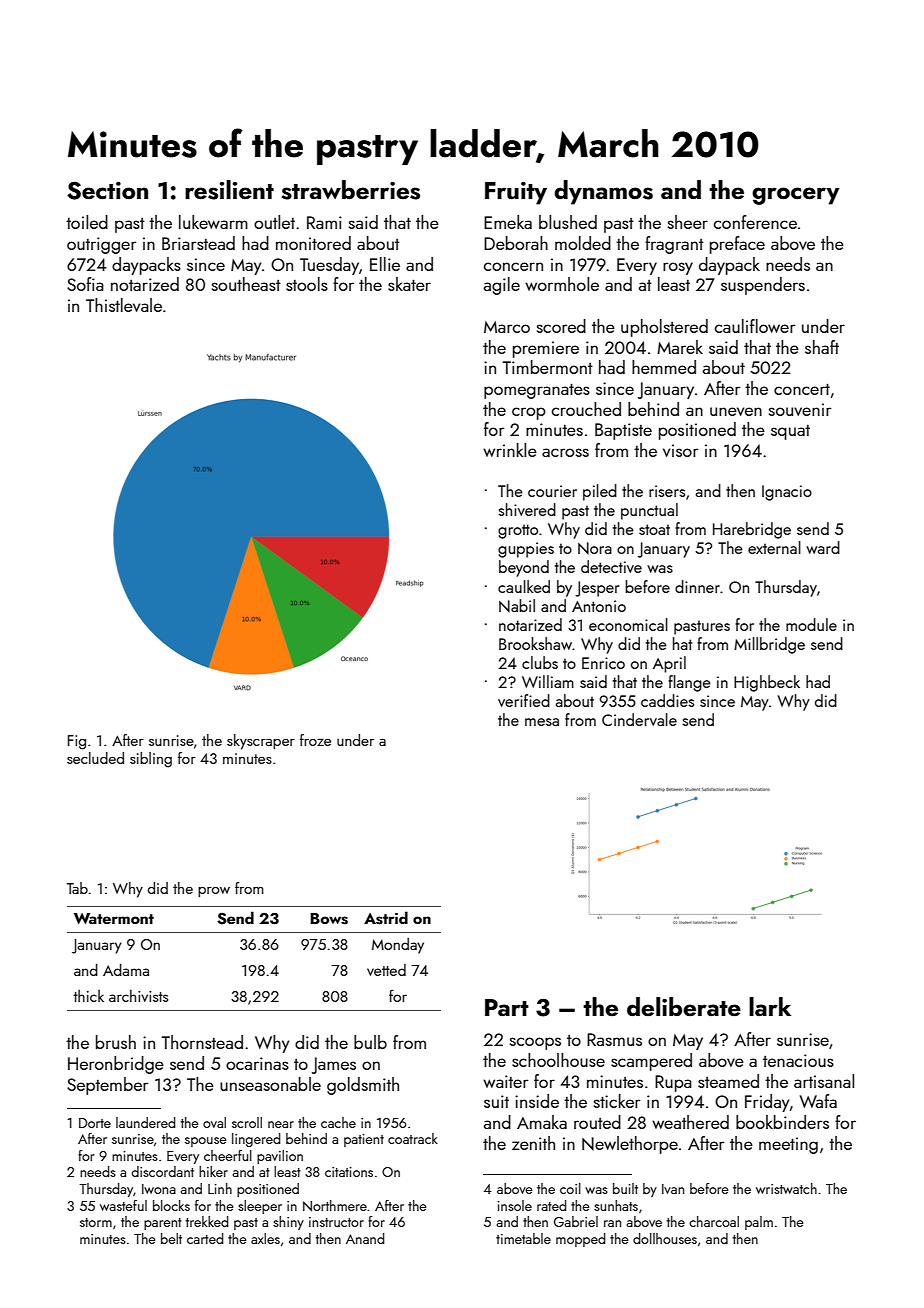  I want to click on vetted, so click(386, 970).
